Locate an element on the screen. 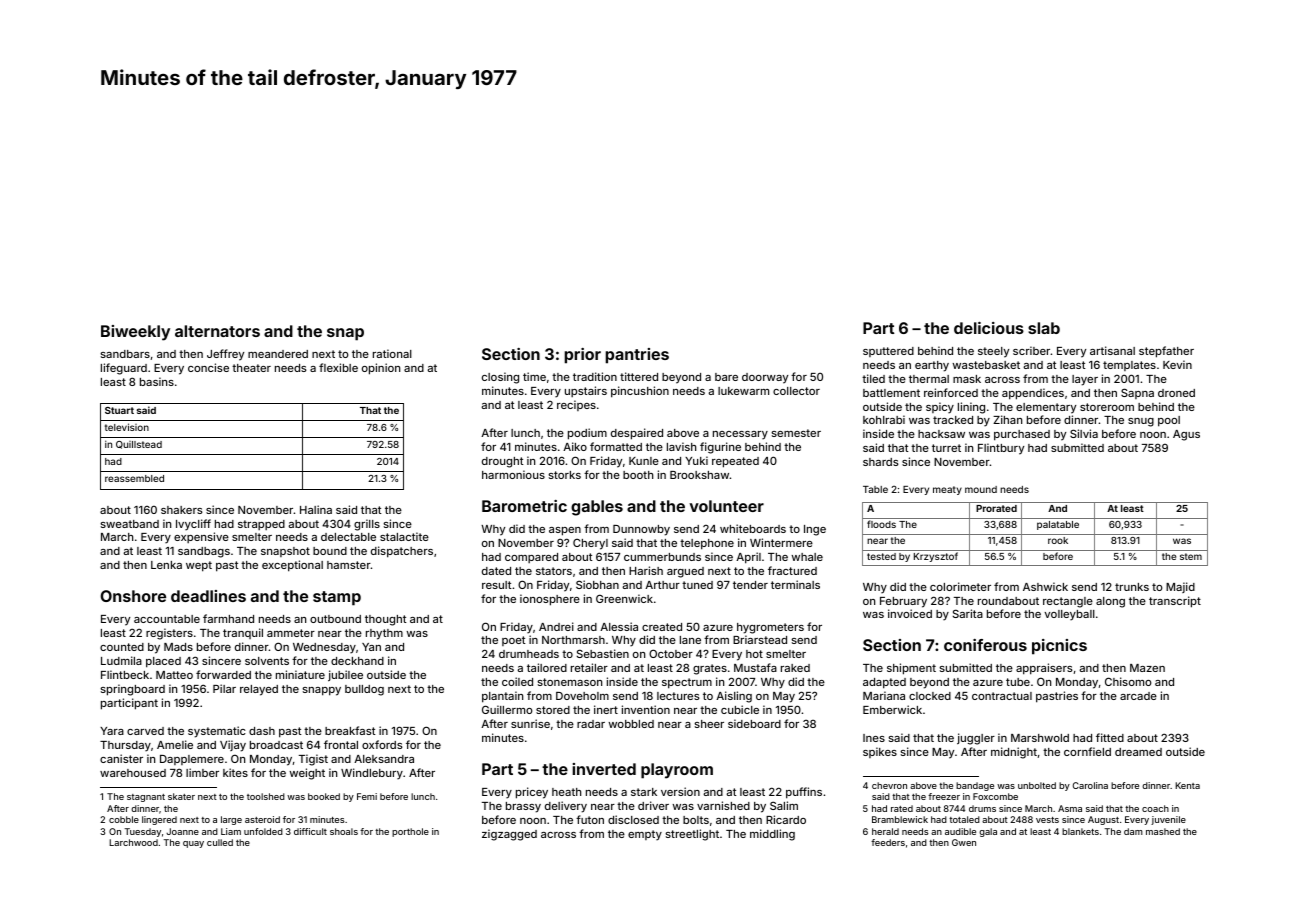 The image size is (1308, 924). Flintbeck is located at coordinates (125, 674).
